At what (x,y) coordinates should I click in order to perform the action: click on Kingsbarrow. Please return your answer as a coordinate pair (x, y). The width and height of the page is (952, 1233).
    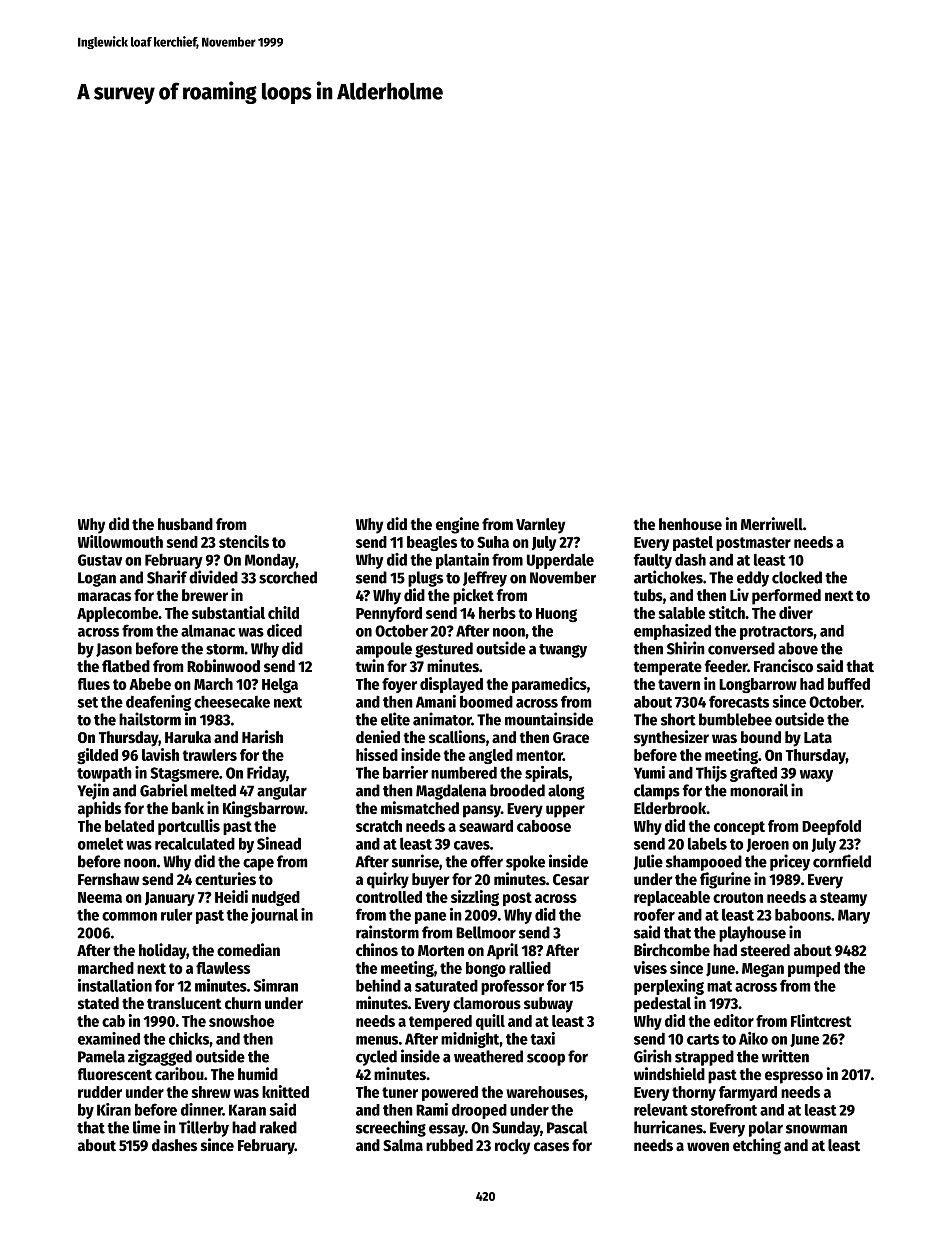
    Looking at the image, I should click on (264, 809).
